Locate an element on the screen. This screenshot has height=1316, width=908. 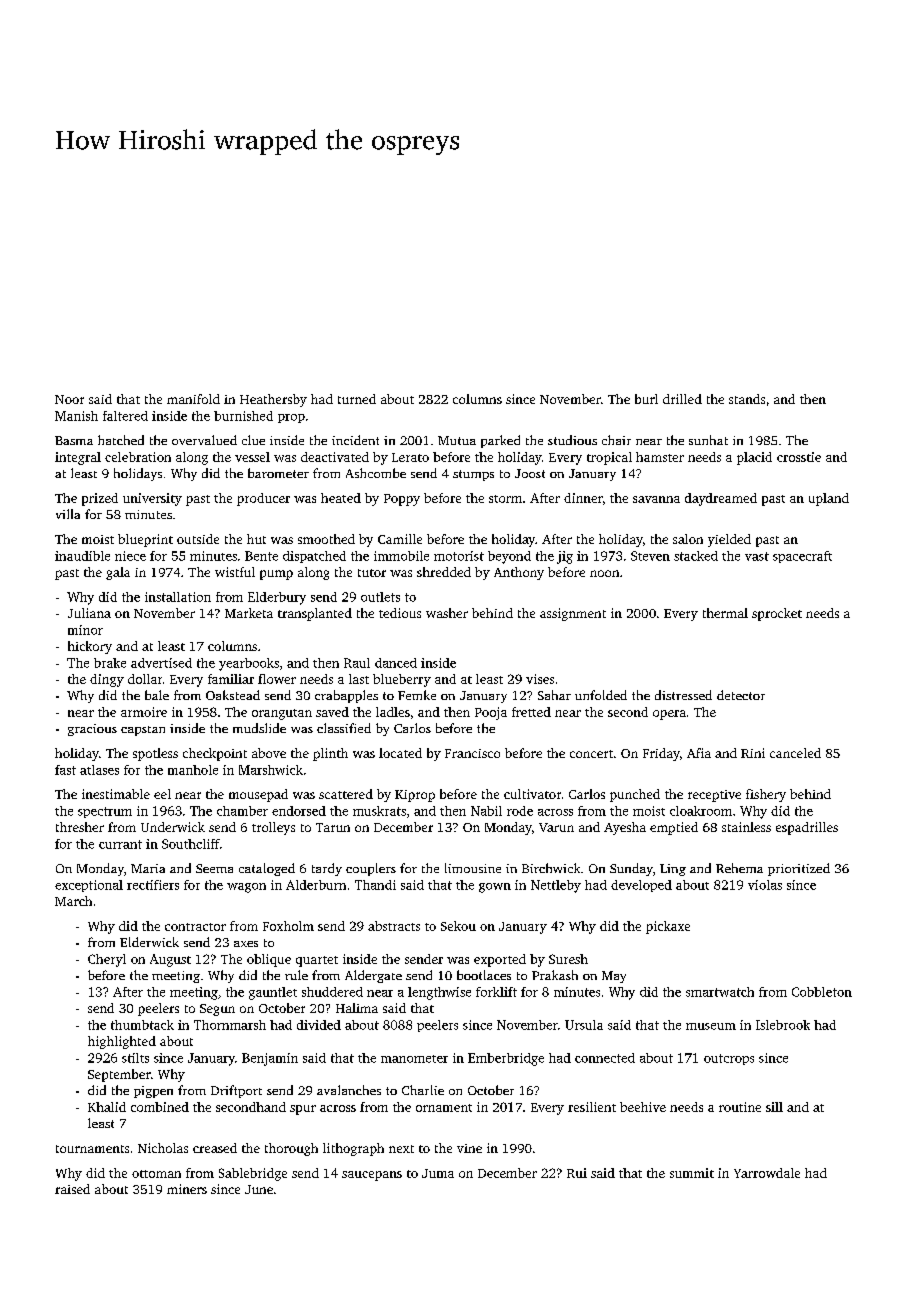
Noor is located at coordinates (69, 399).
